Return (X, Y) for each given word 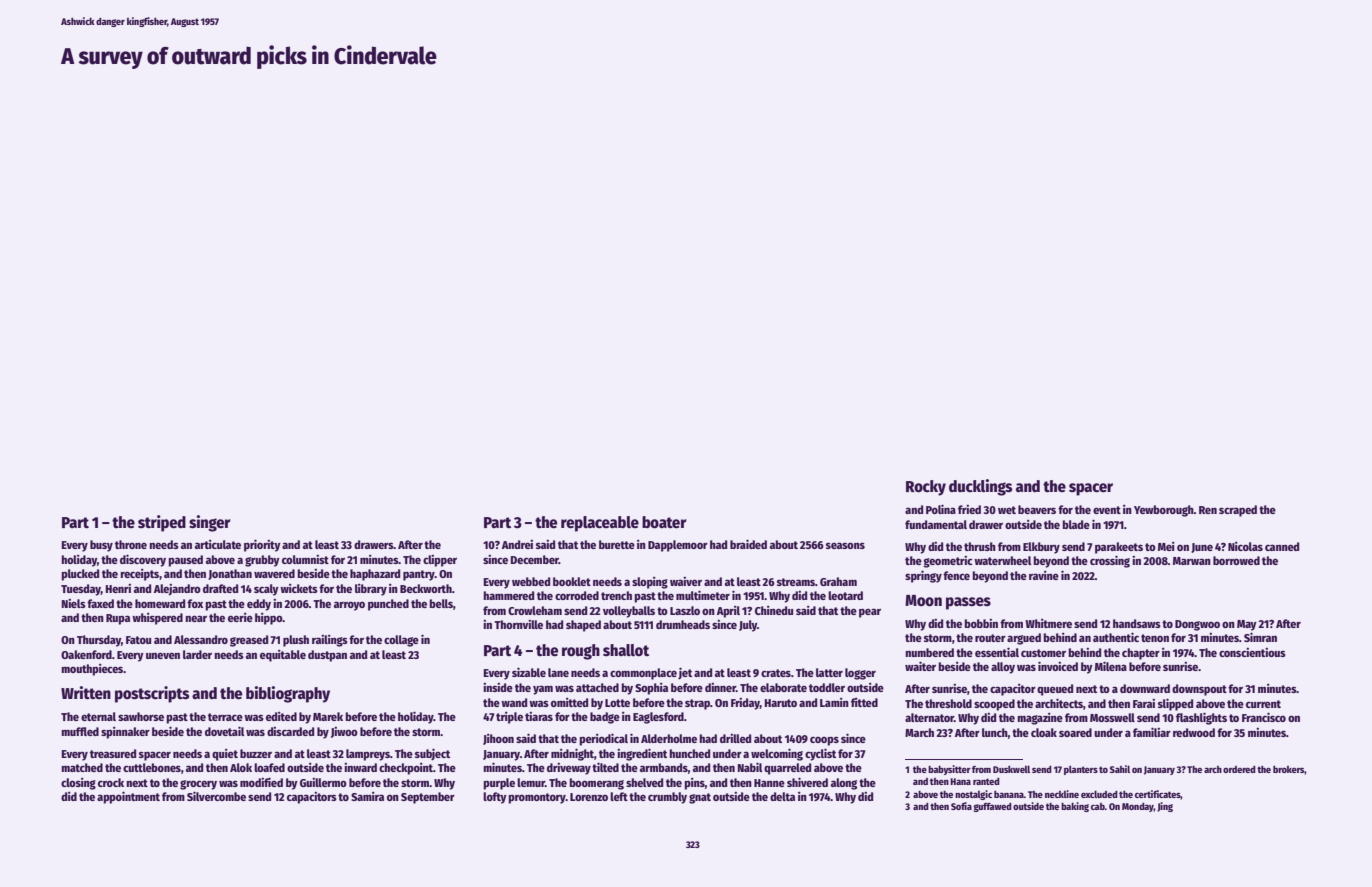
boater (664, 522)
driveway (569, 769)
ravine (1044, 575)
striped (162, 523)
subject (432, 754)
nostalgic (973, 795)
